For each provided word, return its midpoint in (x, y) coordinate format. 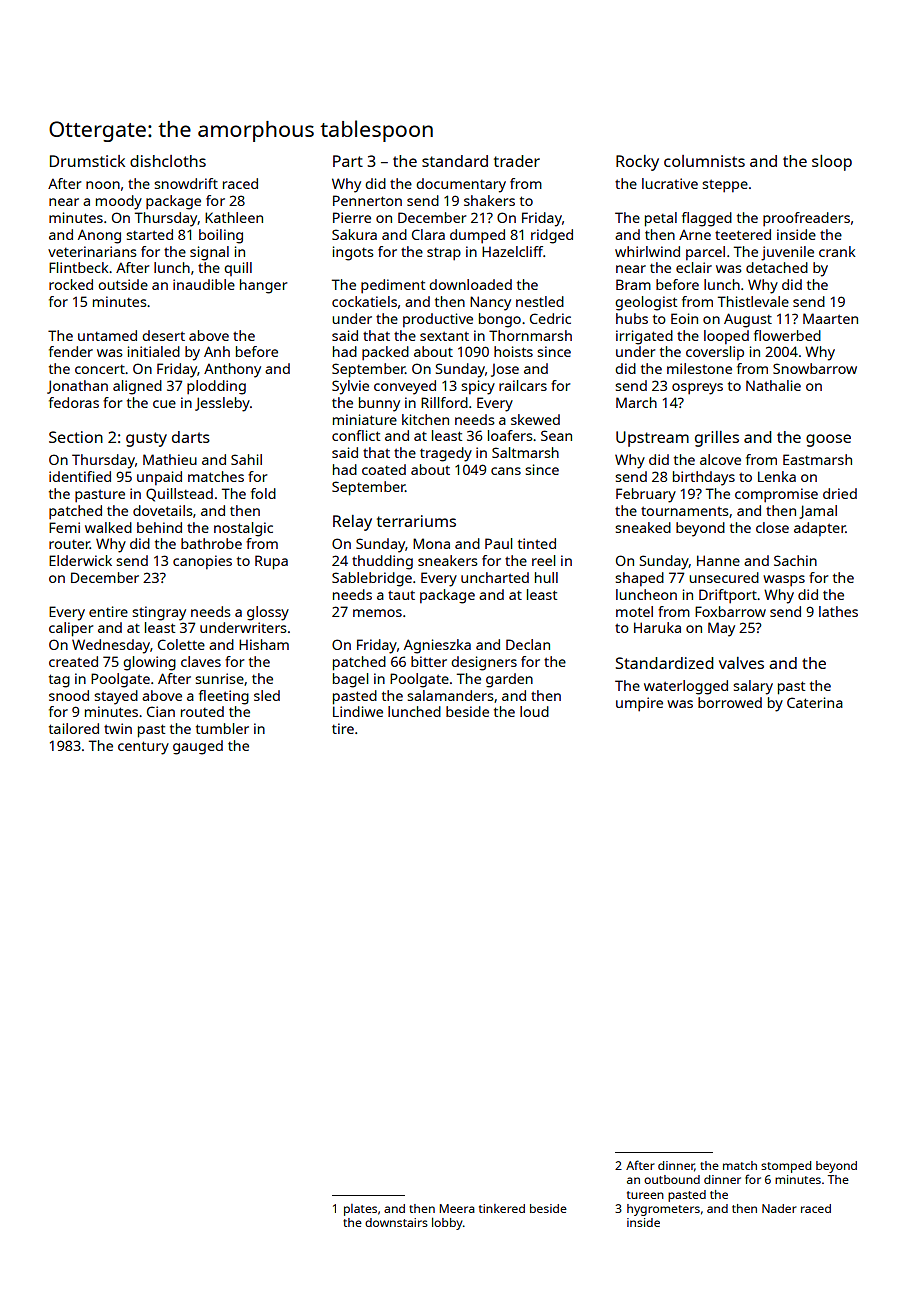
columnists (704, 161)
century (143, 748)
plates (360, 1210)
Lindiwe (358, 711)
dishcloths (168, 161)
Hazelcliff (513, 251)
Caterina (815, 702)
